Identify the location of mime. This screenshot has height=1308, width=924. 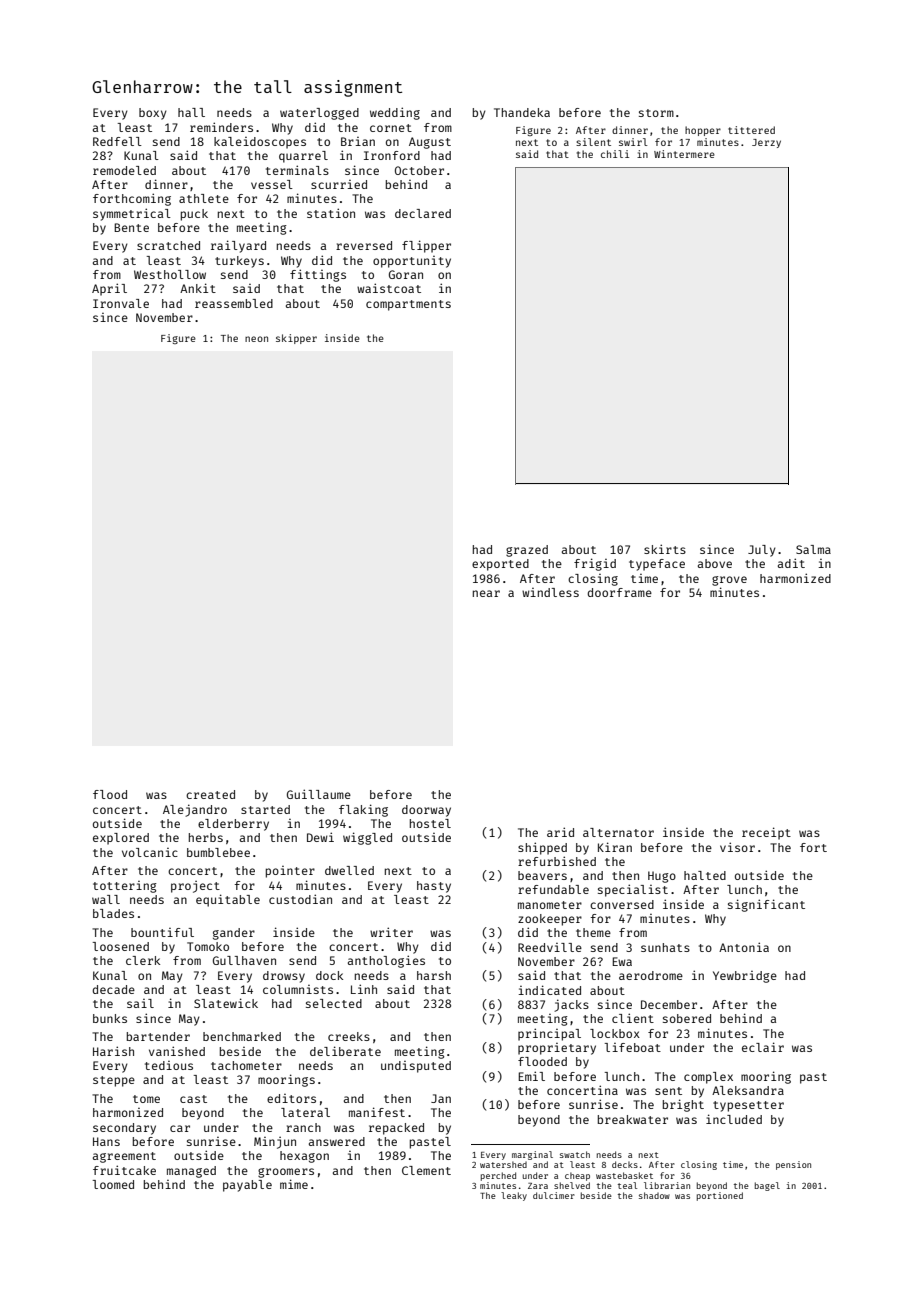
(294, 1184).
